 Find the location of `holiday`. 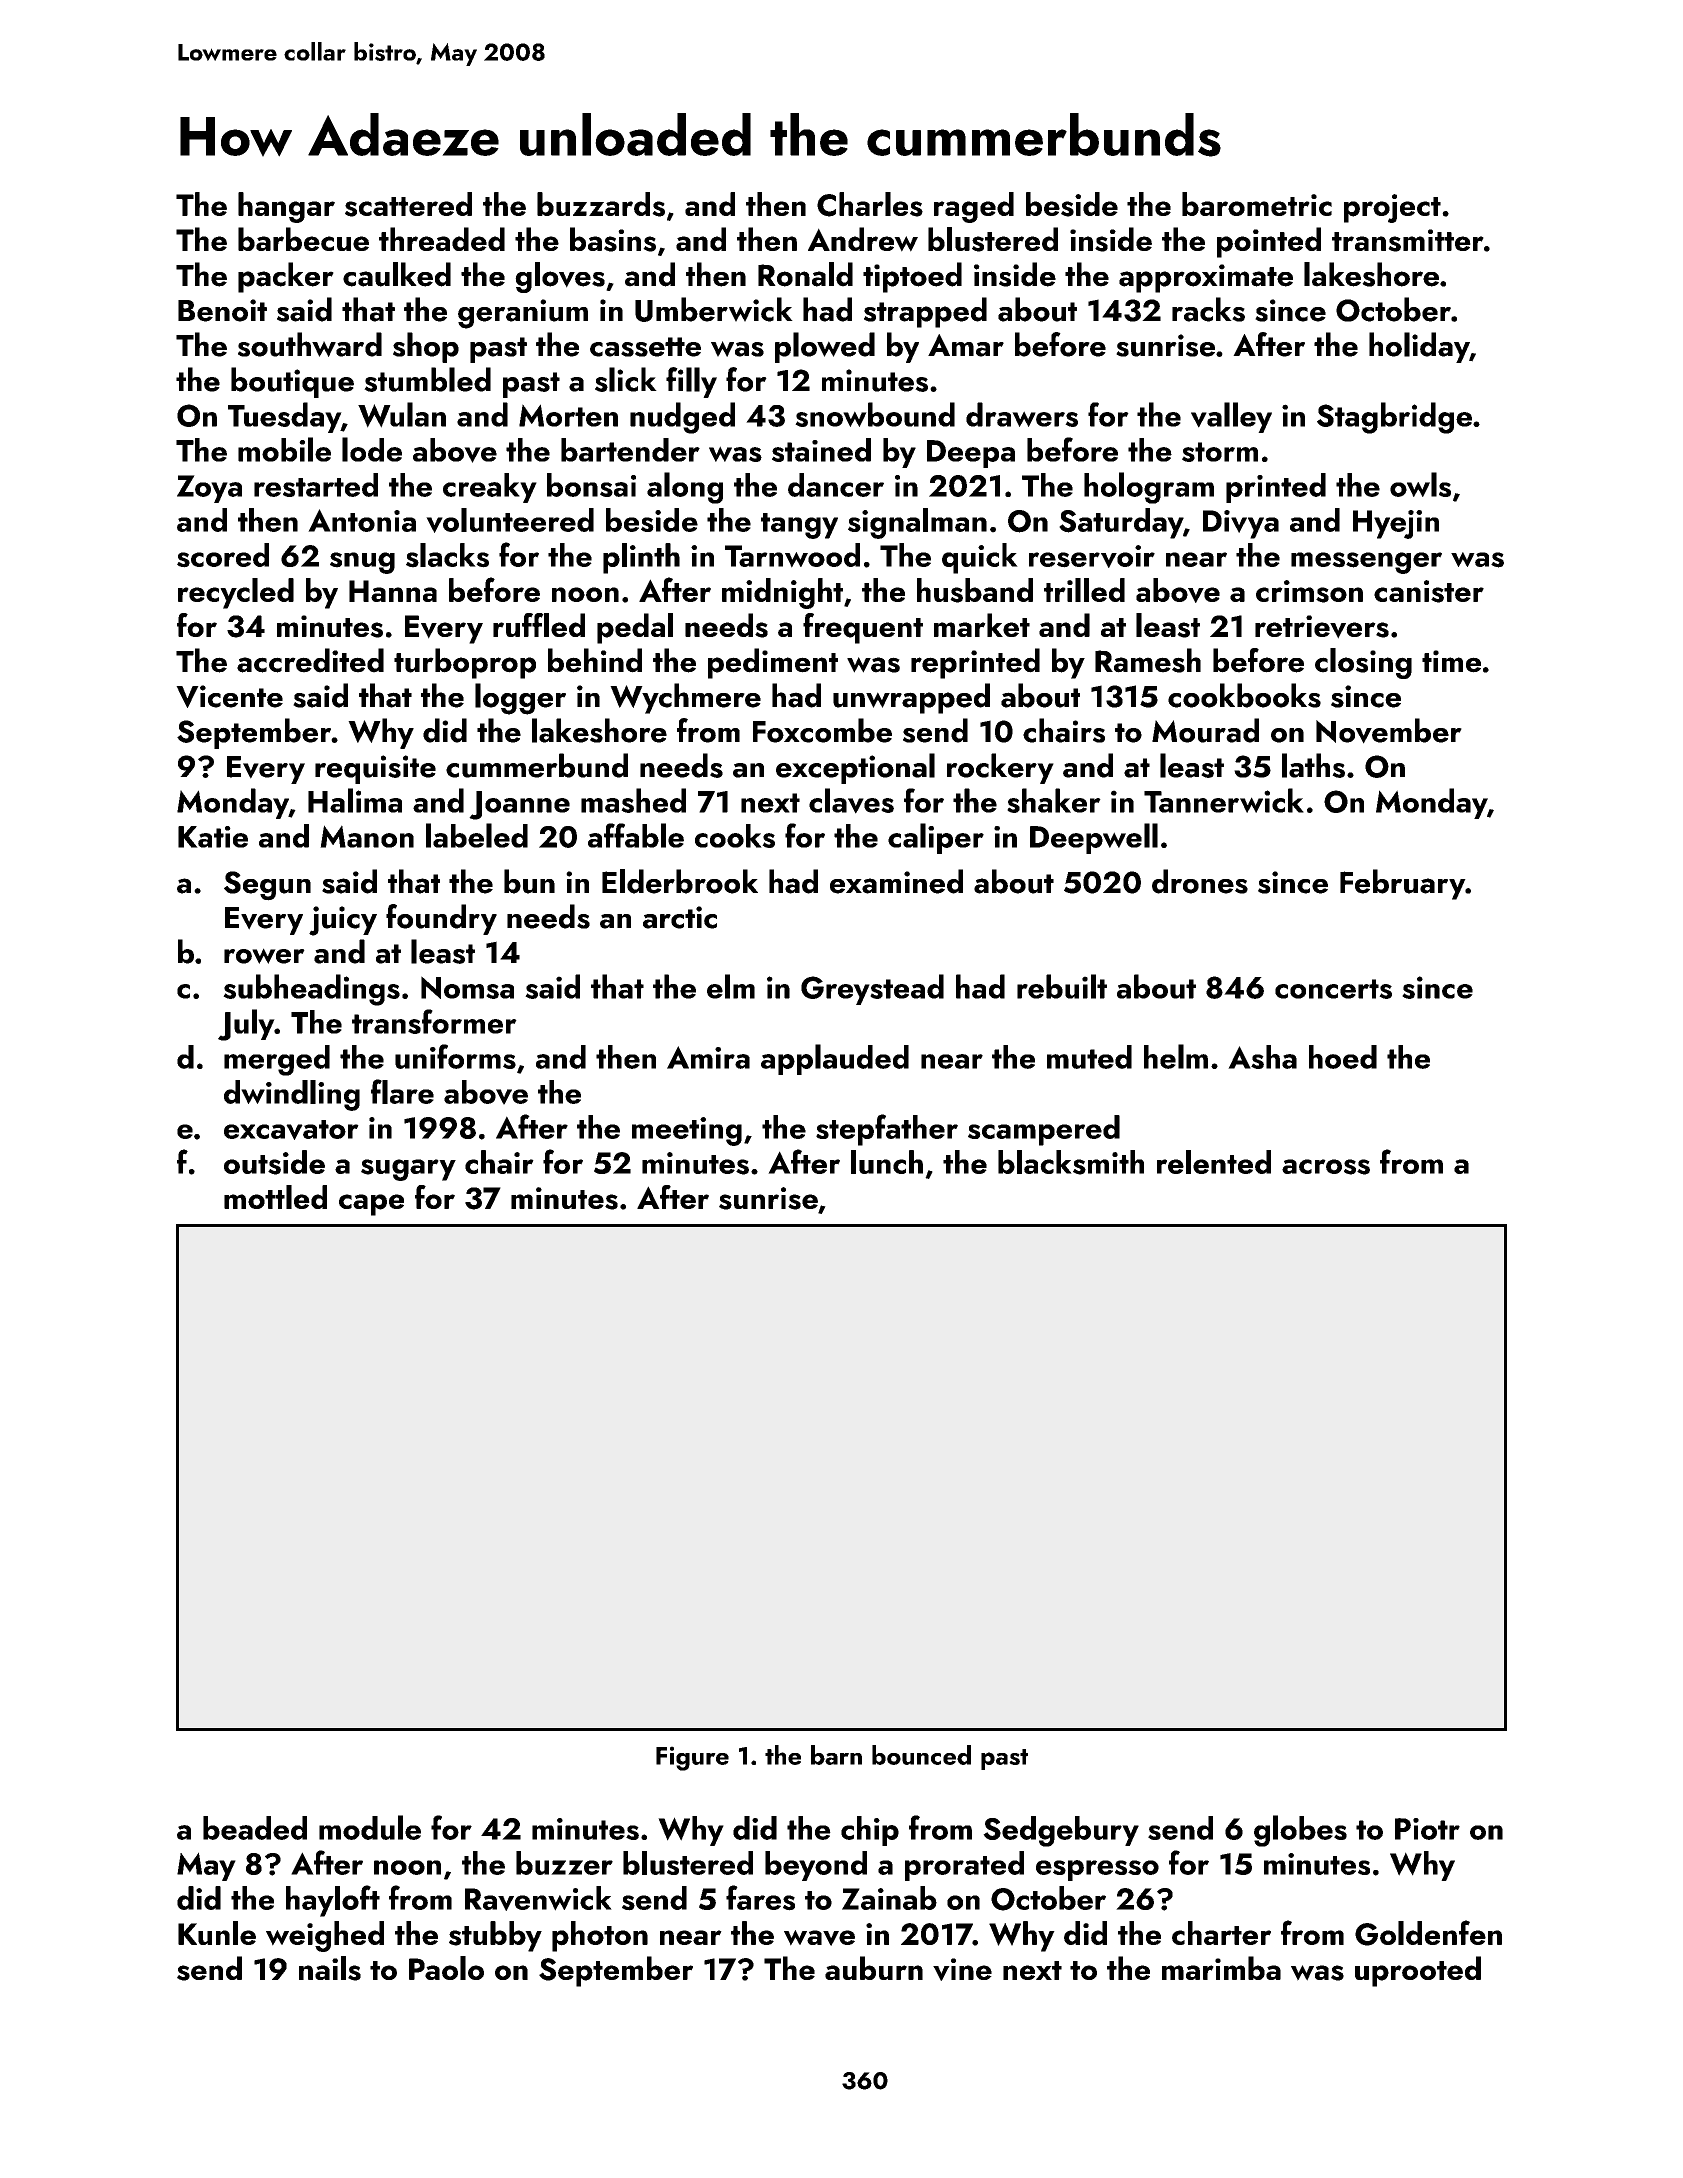

holiday is located at coordinates (1419, 347).
